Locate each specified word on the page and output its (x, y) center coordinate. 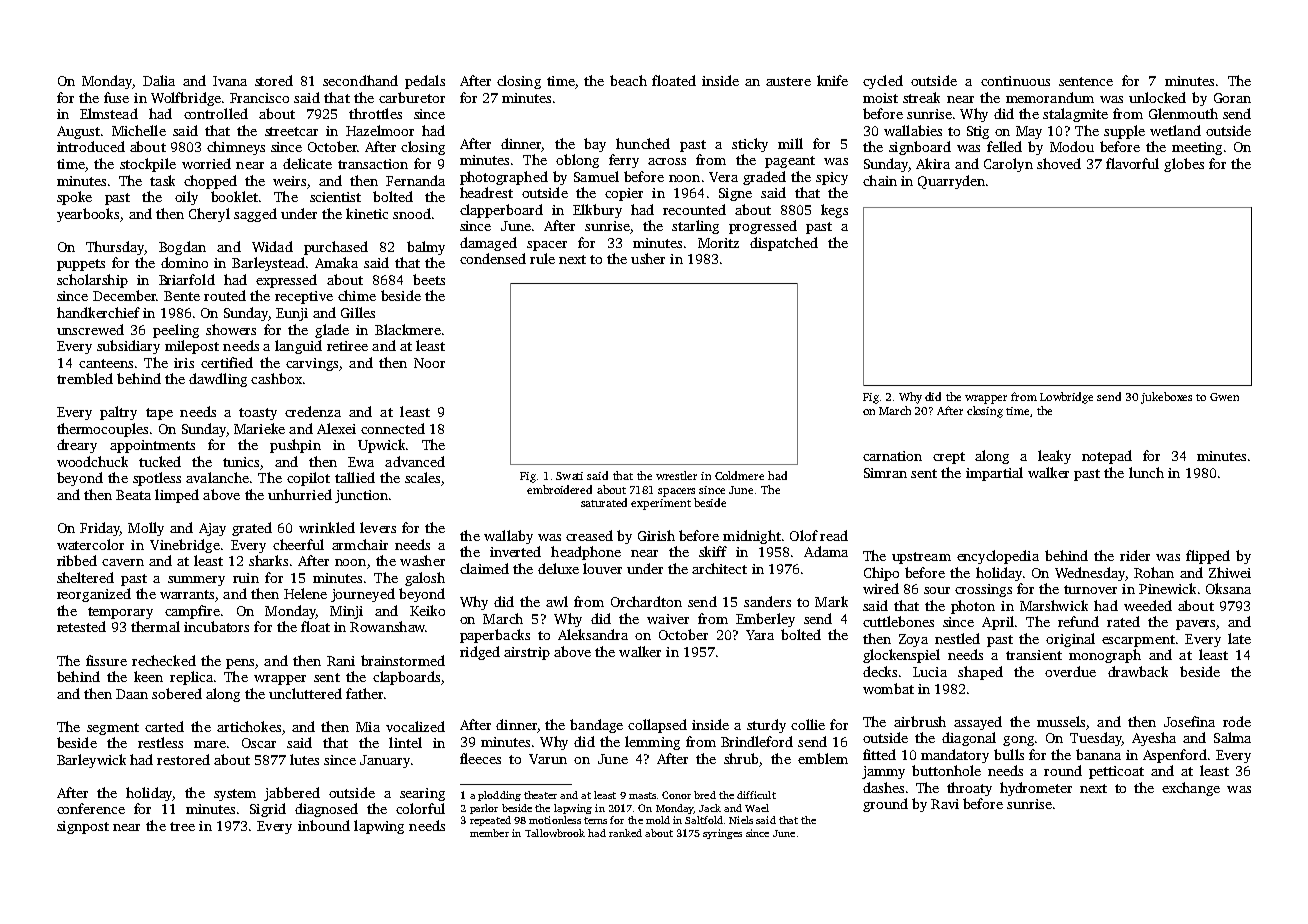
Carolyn (1008, 165)
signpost (83, 827)
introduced (91, 146)
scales (422, 477)
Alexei (336, 428)
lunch (1146, 472)
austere (788, 81)
